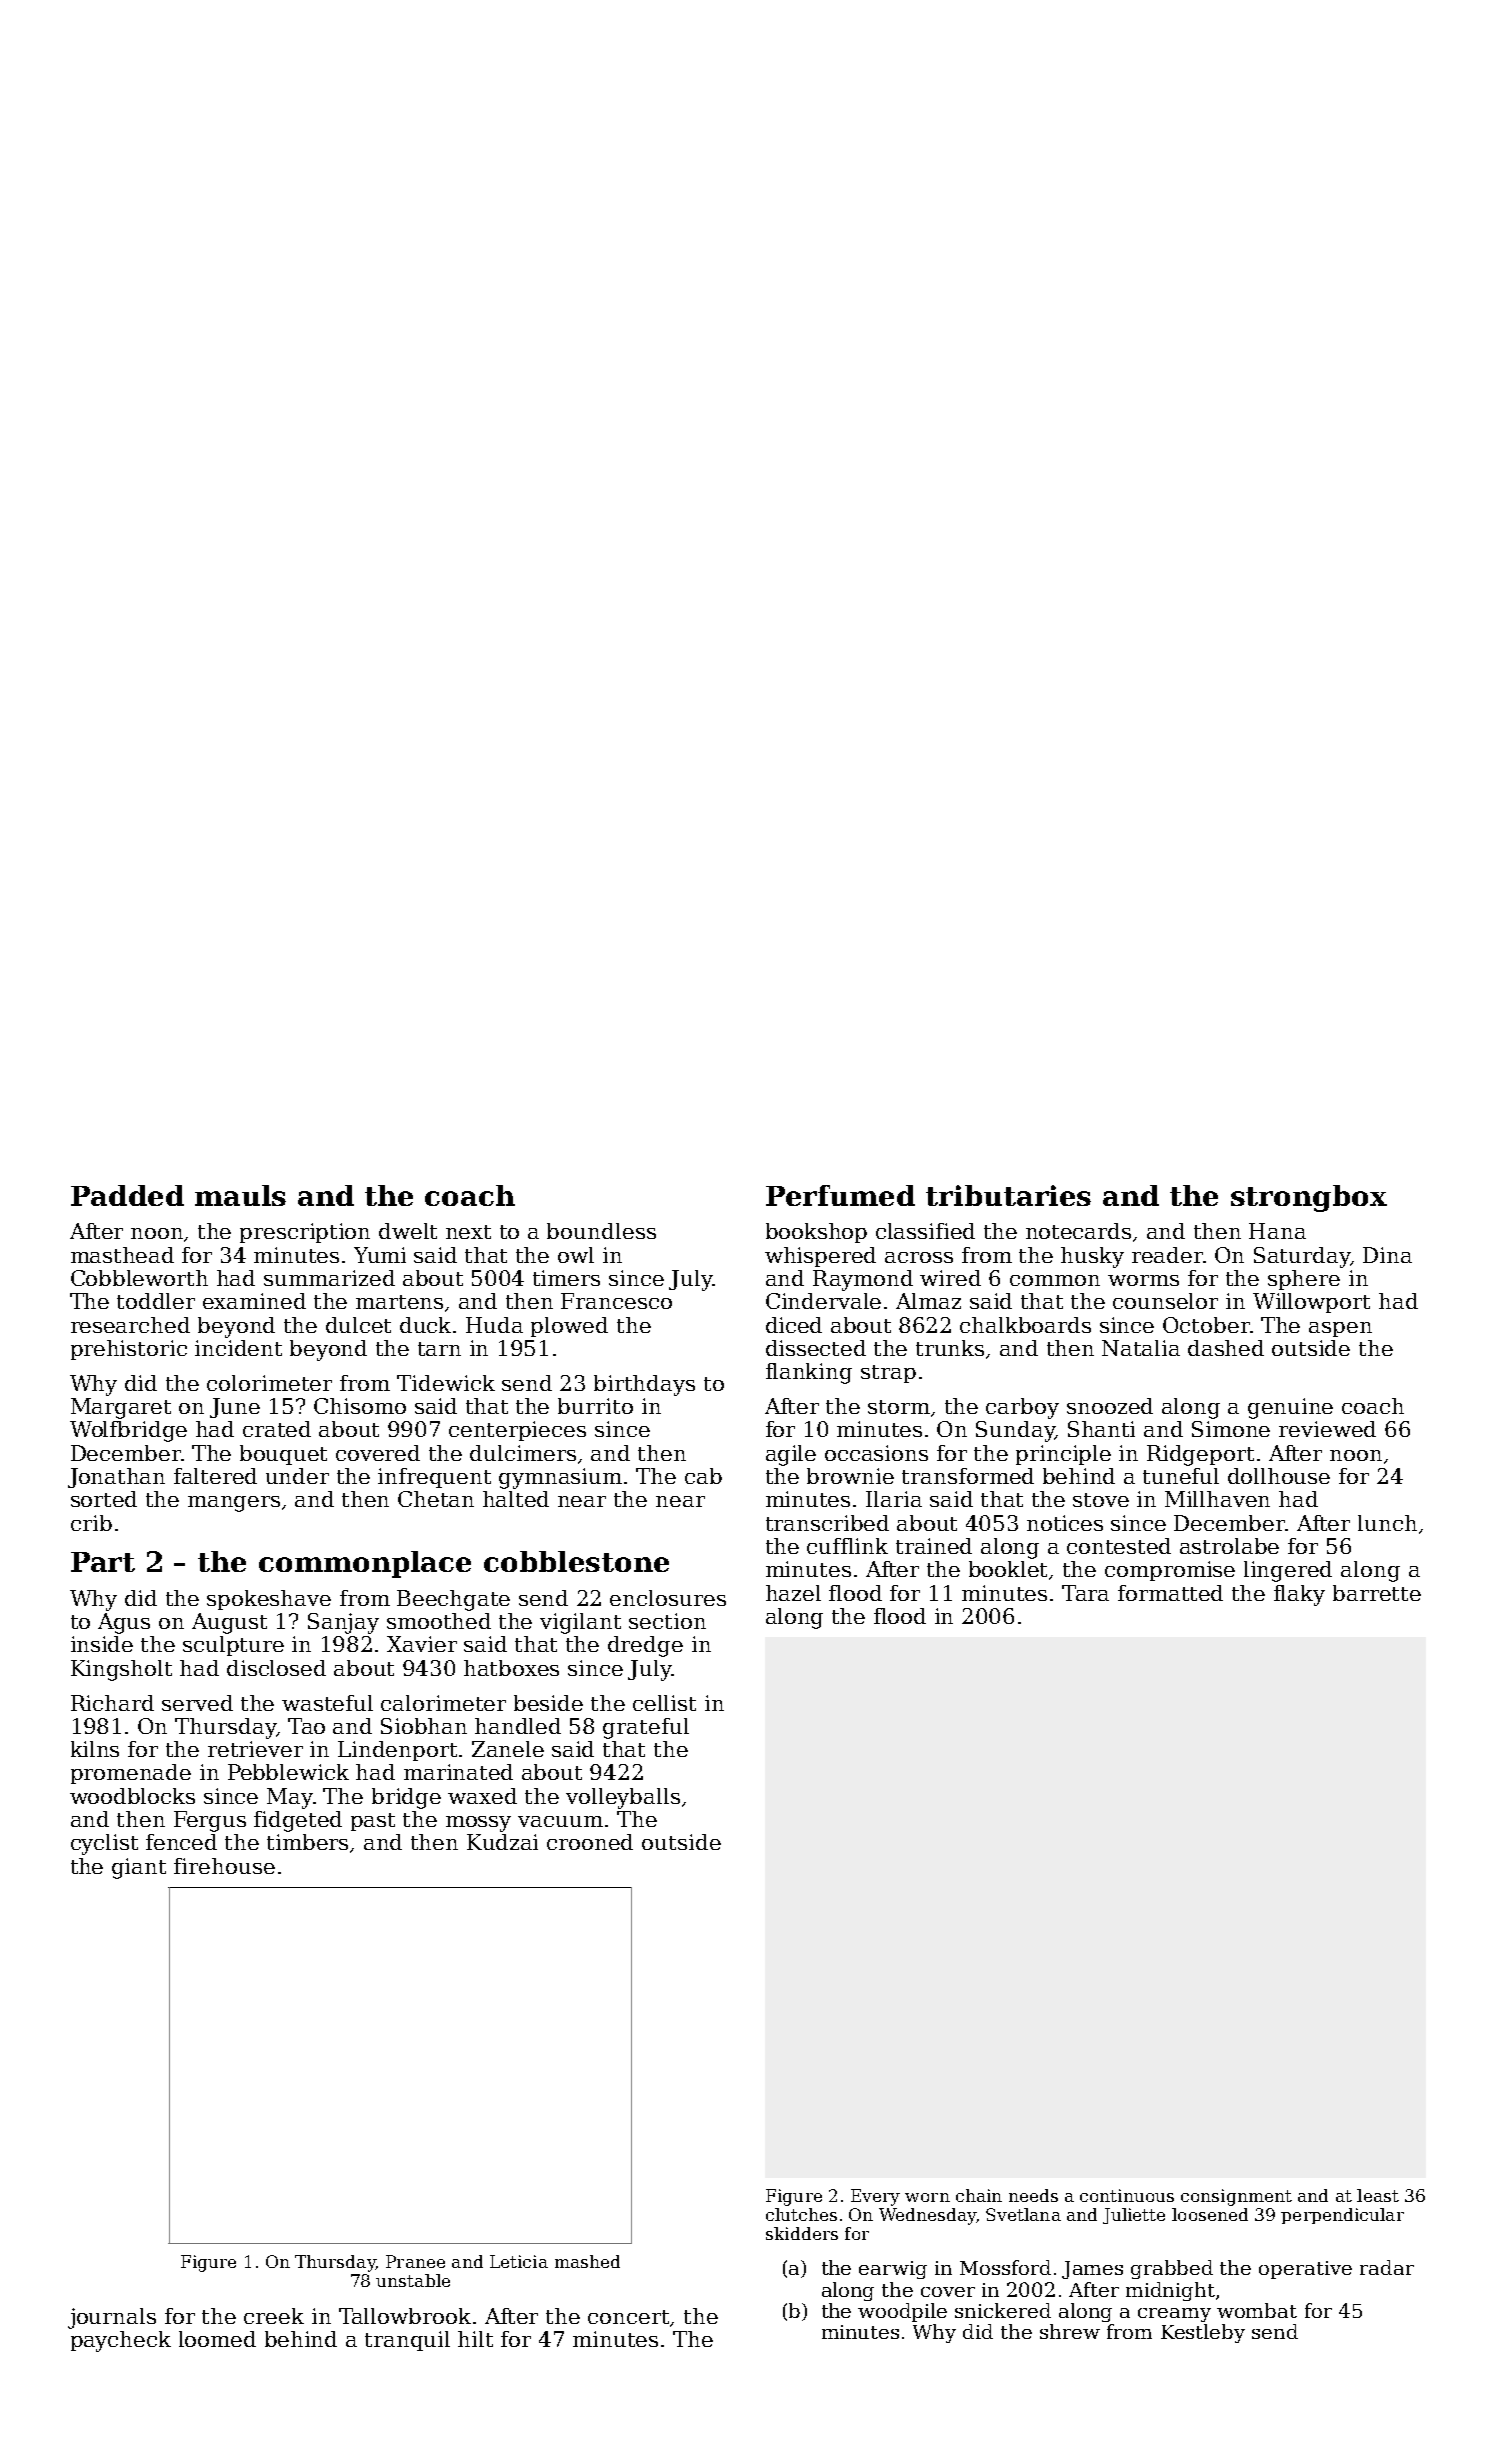 The image size is (1496, 2464). What do you see at coordinates (664, 1703) in the screenshot?
I see `cellist` at bounding box center [664, 1703].
